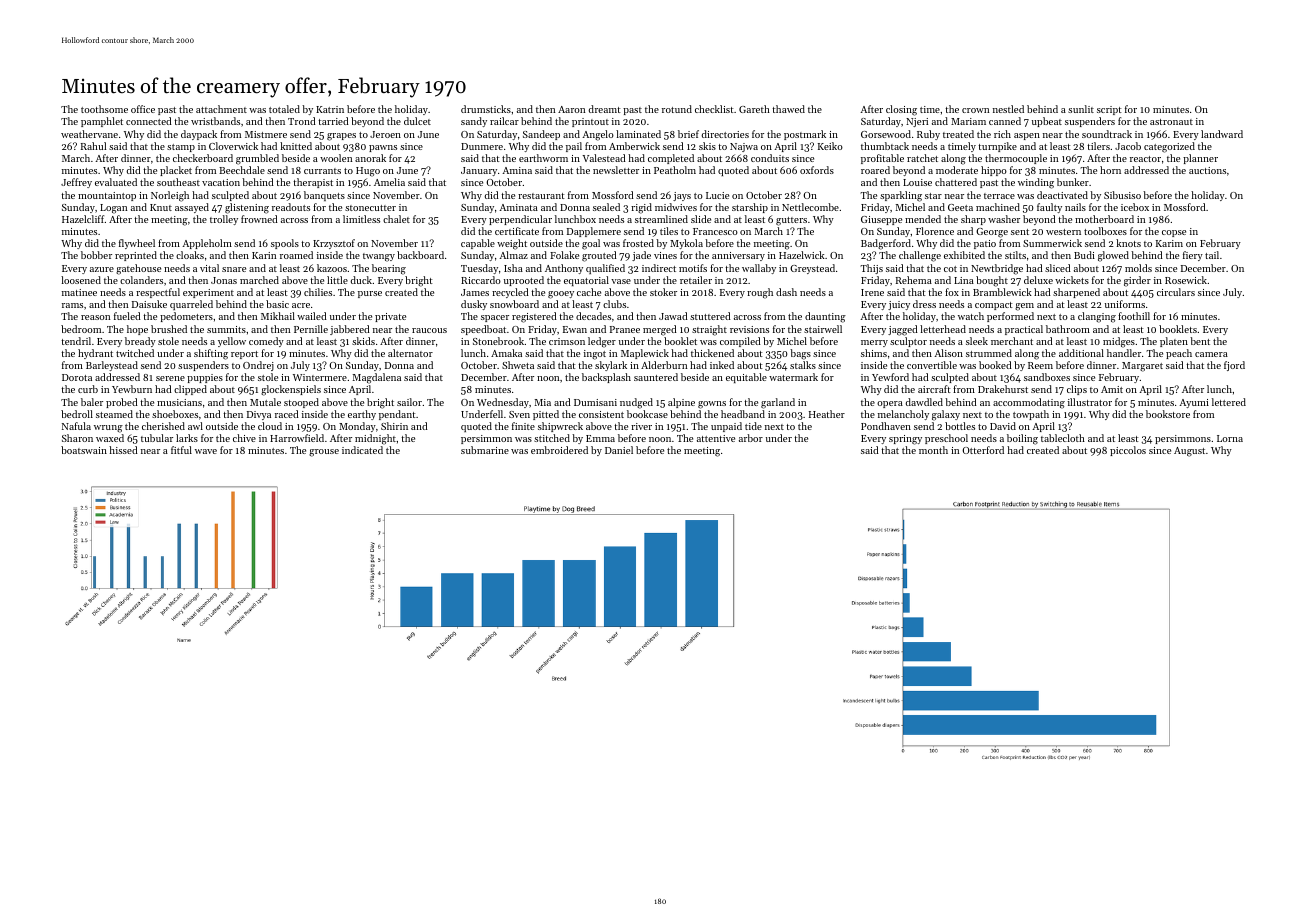  I want to click on soundtrack, so click(1107, 134).
